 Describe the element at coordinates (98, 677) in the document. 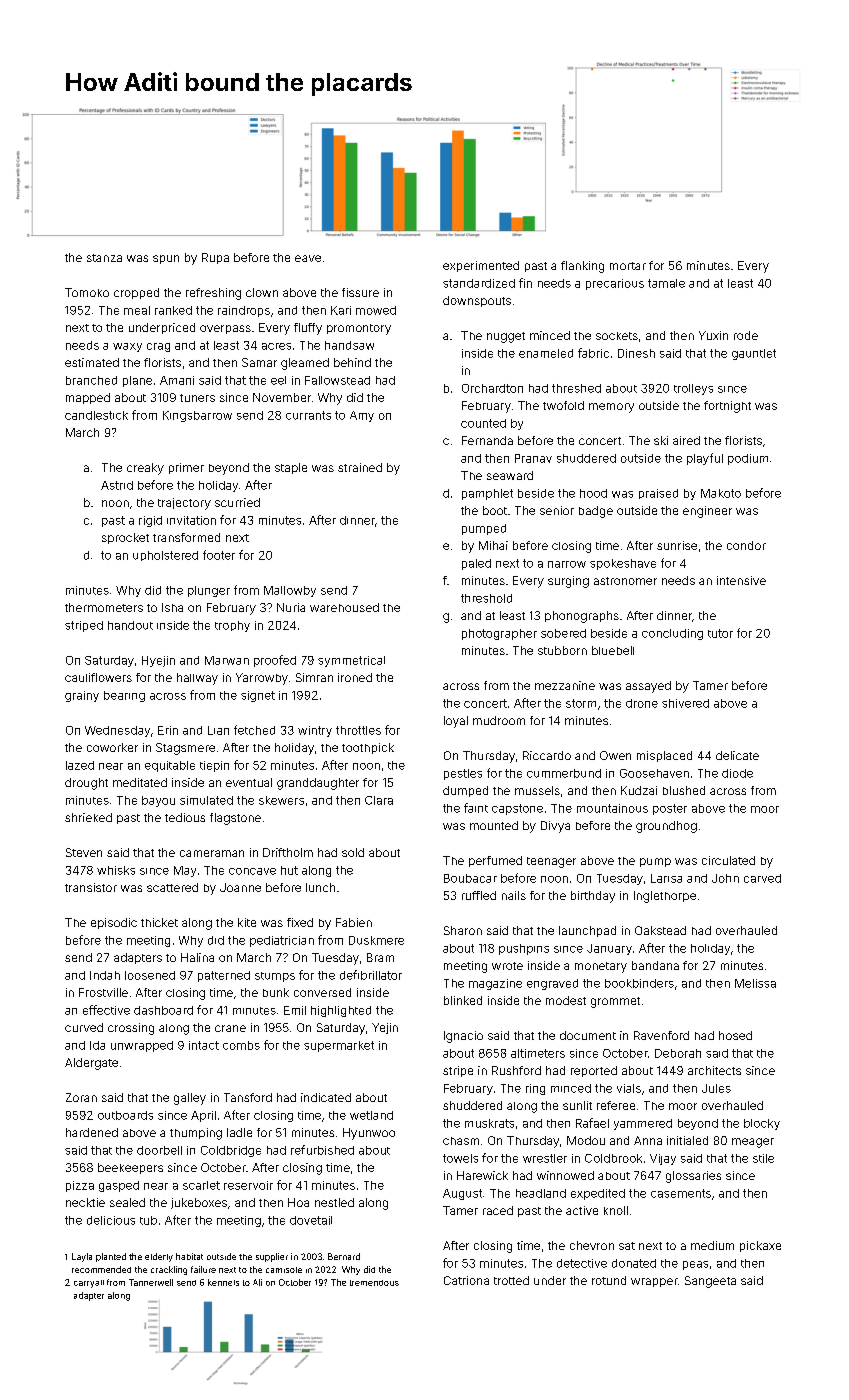

I see `cauliflowers` at that location.
